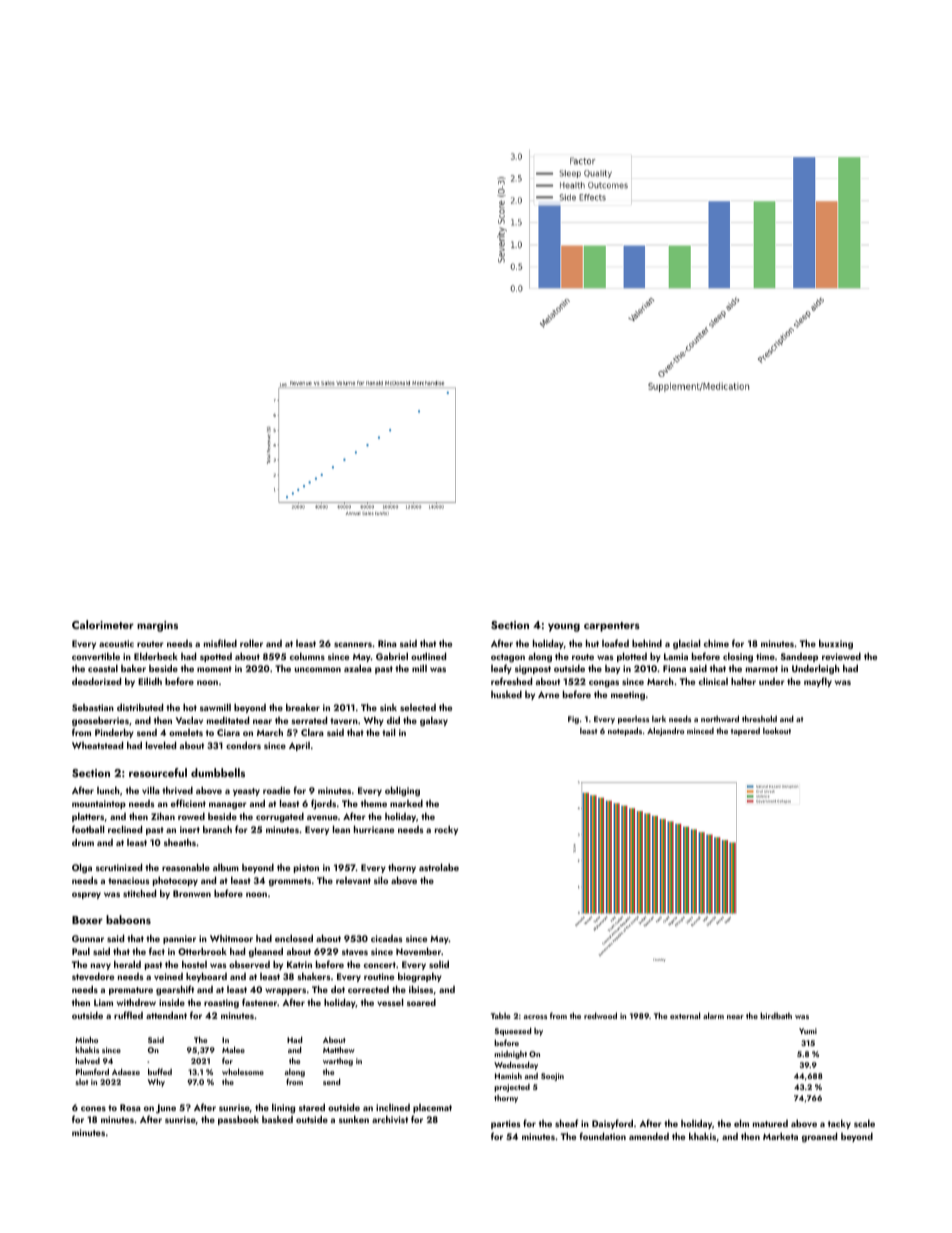 The image size is (952, 1233). Describe the element at coordinates (738, 657) in the image. I see `closing` at that location.
